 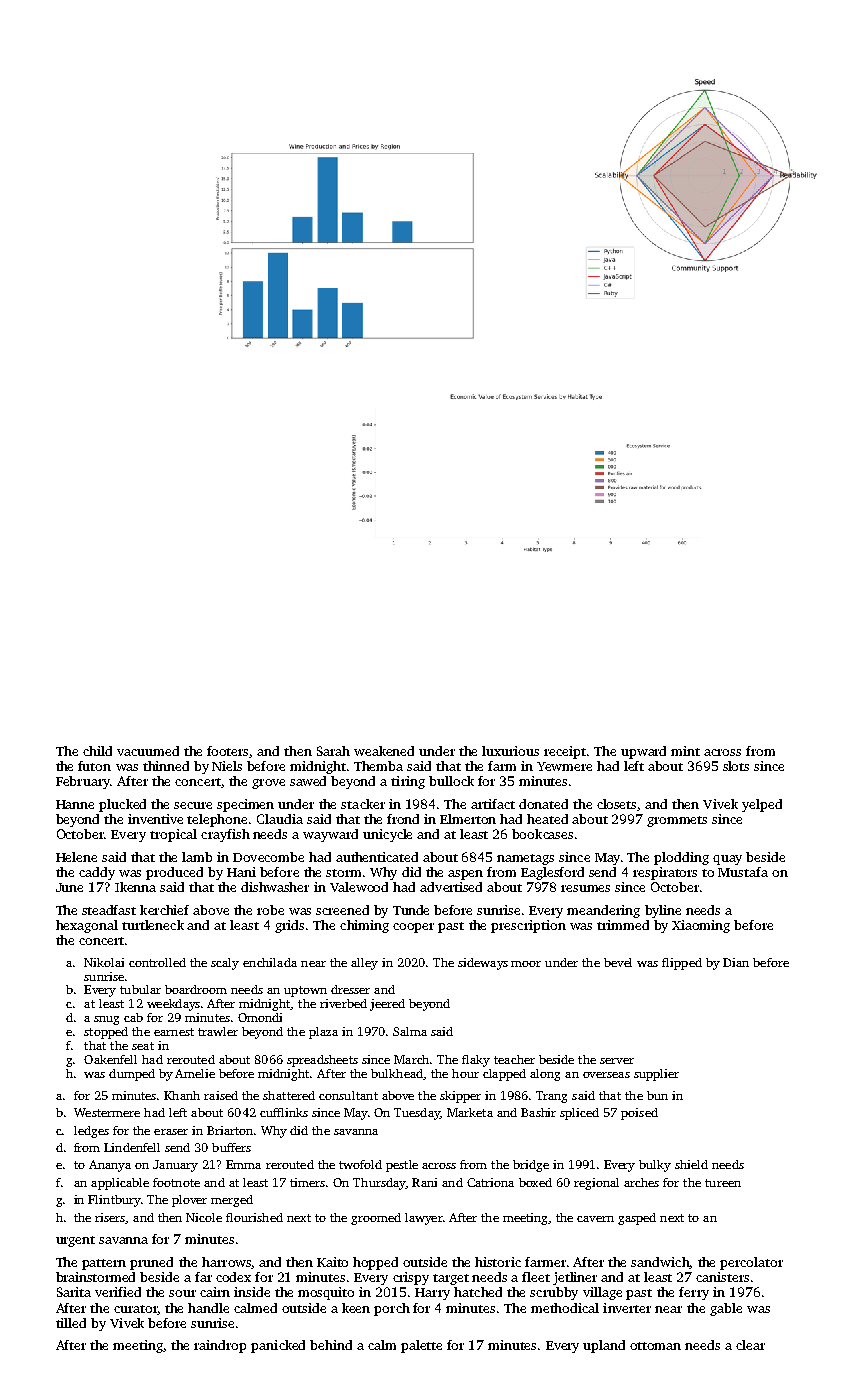 What do you see at coordinates (727, 860) in the image?
I see `quay` at bounding box center [727, 860].
